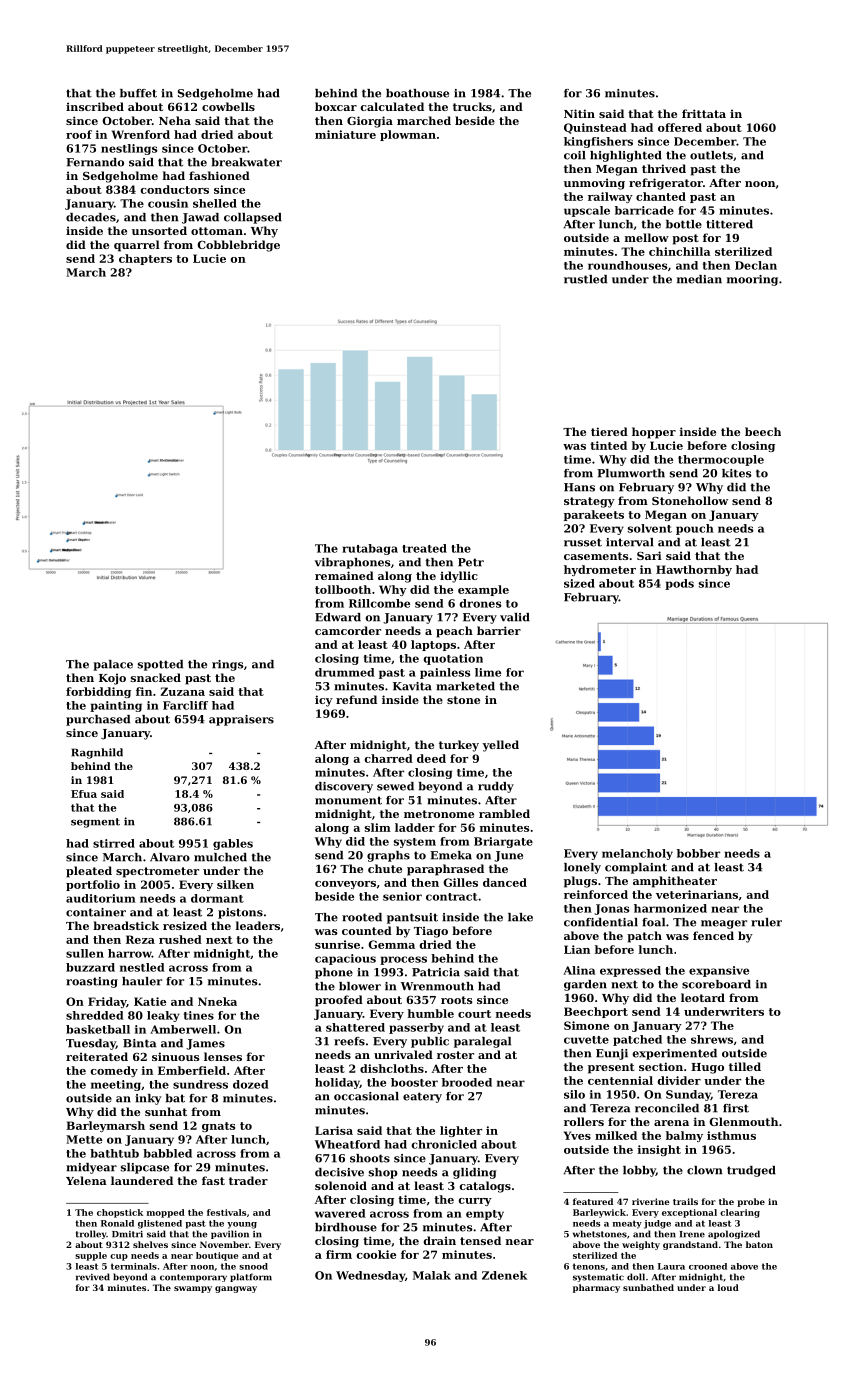  I want to click on revived, so click(93, 1277).
